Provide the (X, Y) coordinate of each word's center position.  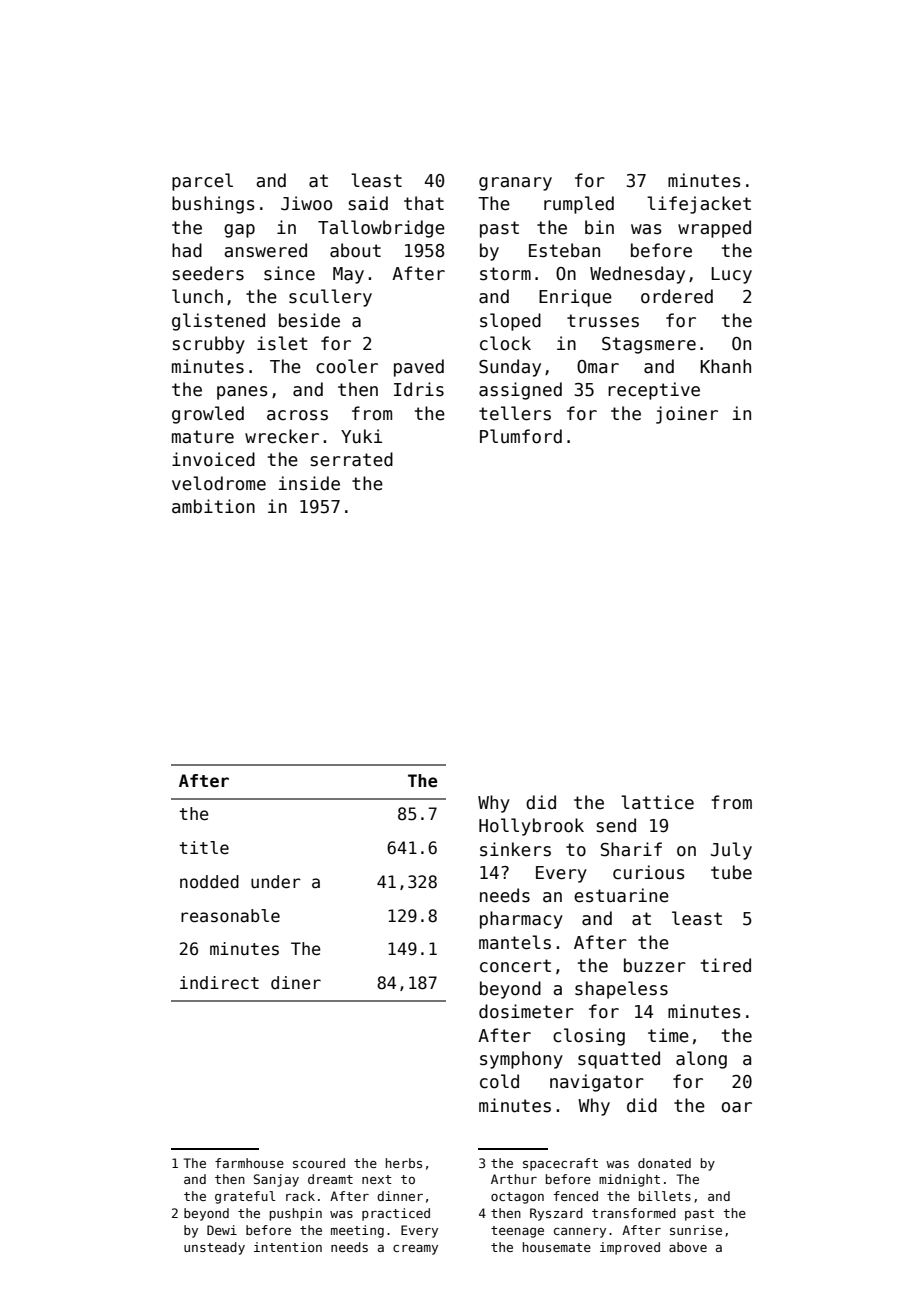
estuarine (621, 895)
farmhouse (249, 1163)
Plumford (521, 436)
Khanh (725, 366)
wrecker (282, 436)
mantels (515, 942)
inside (309, 483)
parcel (202, 182)
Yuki (361, 436)
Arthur (514, 1179)
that (424, 203)
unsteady (214, 1248)
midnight (629, 1180)
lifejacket (699, 205)
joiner (687, 415)
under (276, 882)
